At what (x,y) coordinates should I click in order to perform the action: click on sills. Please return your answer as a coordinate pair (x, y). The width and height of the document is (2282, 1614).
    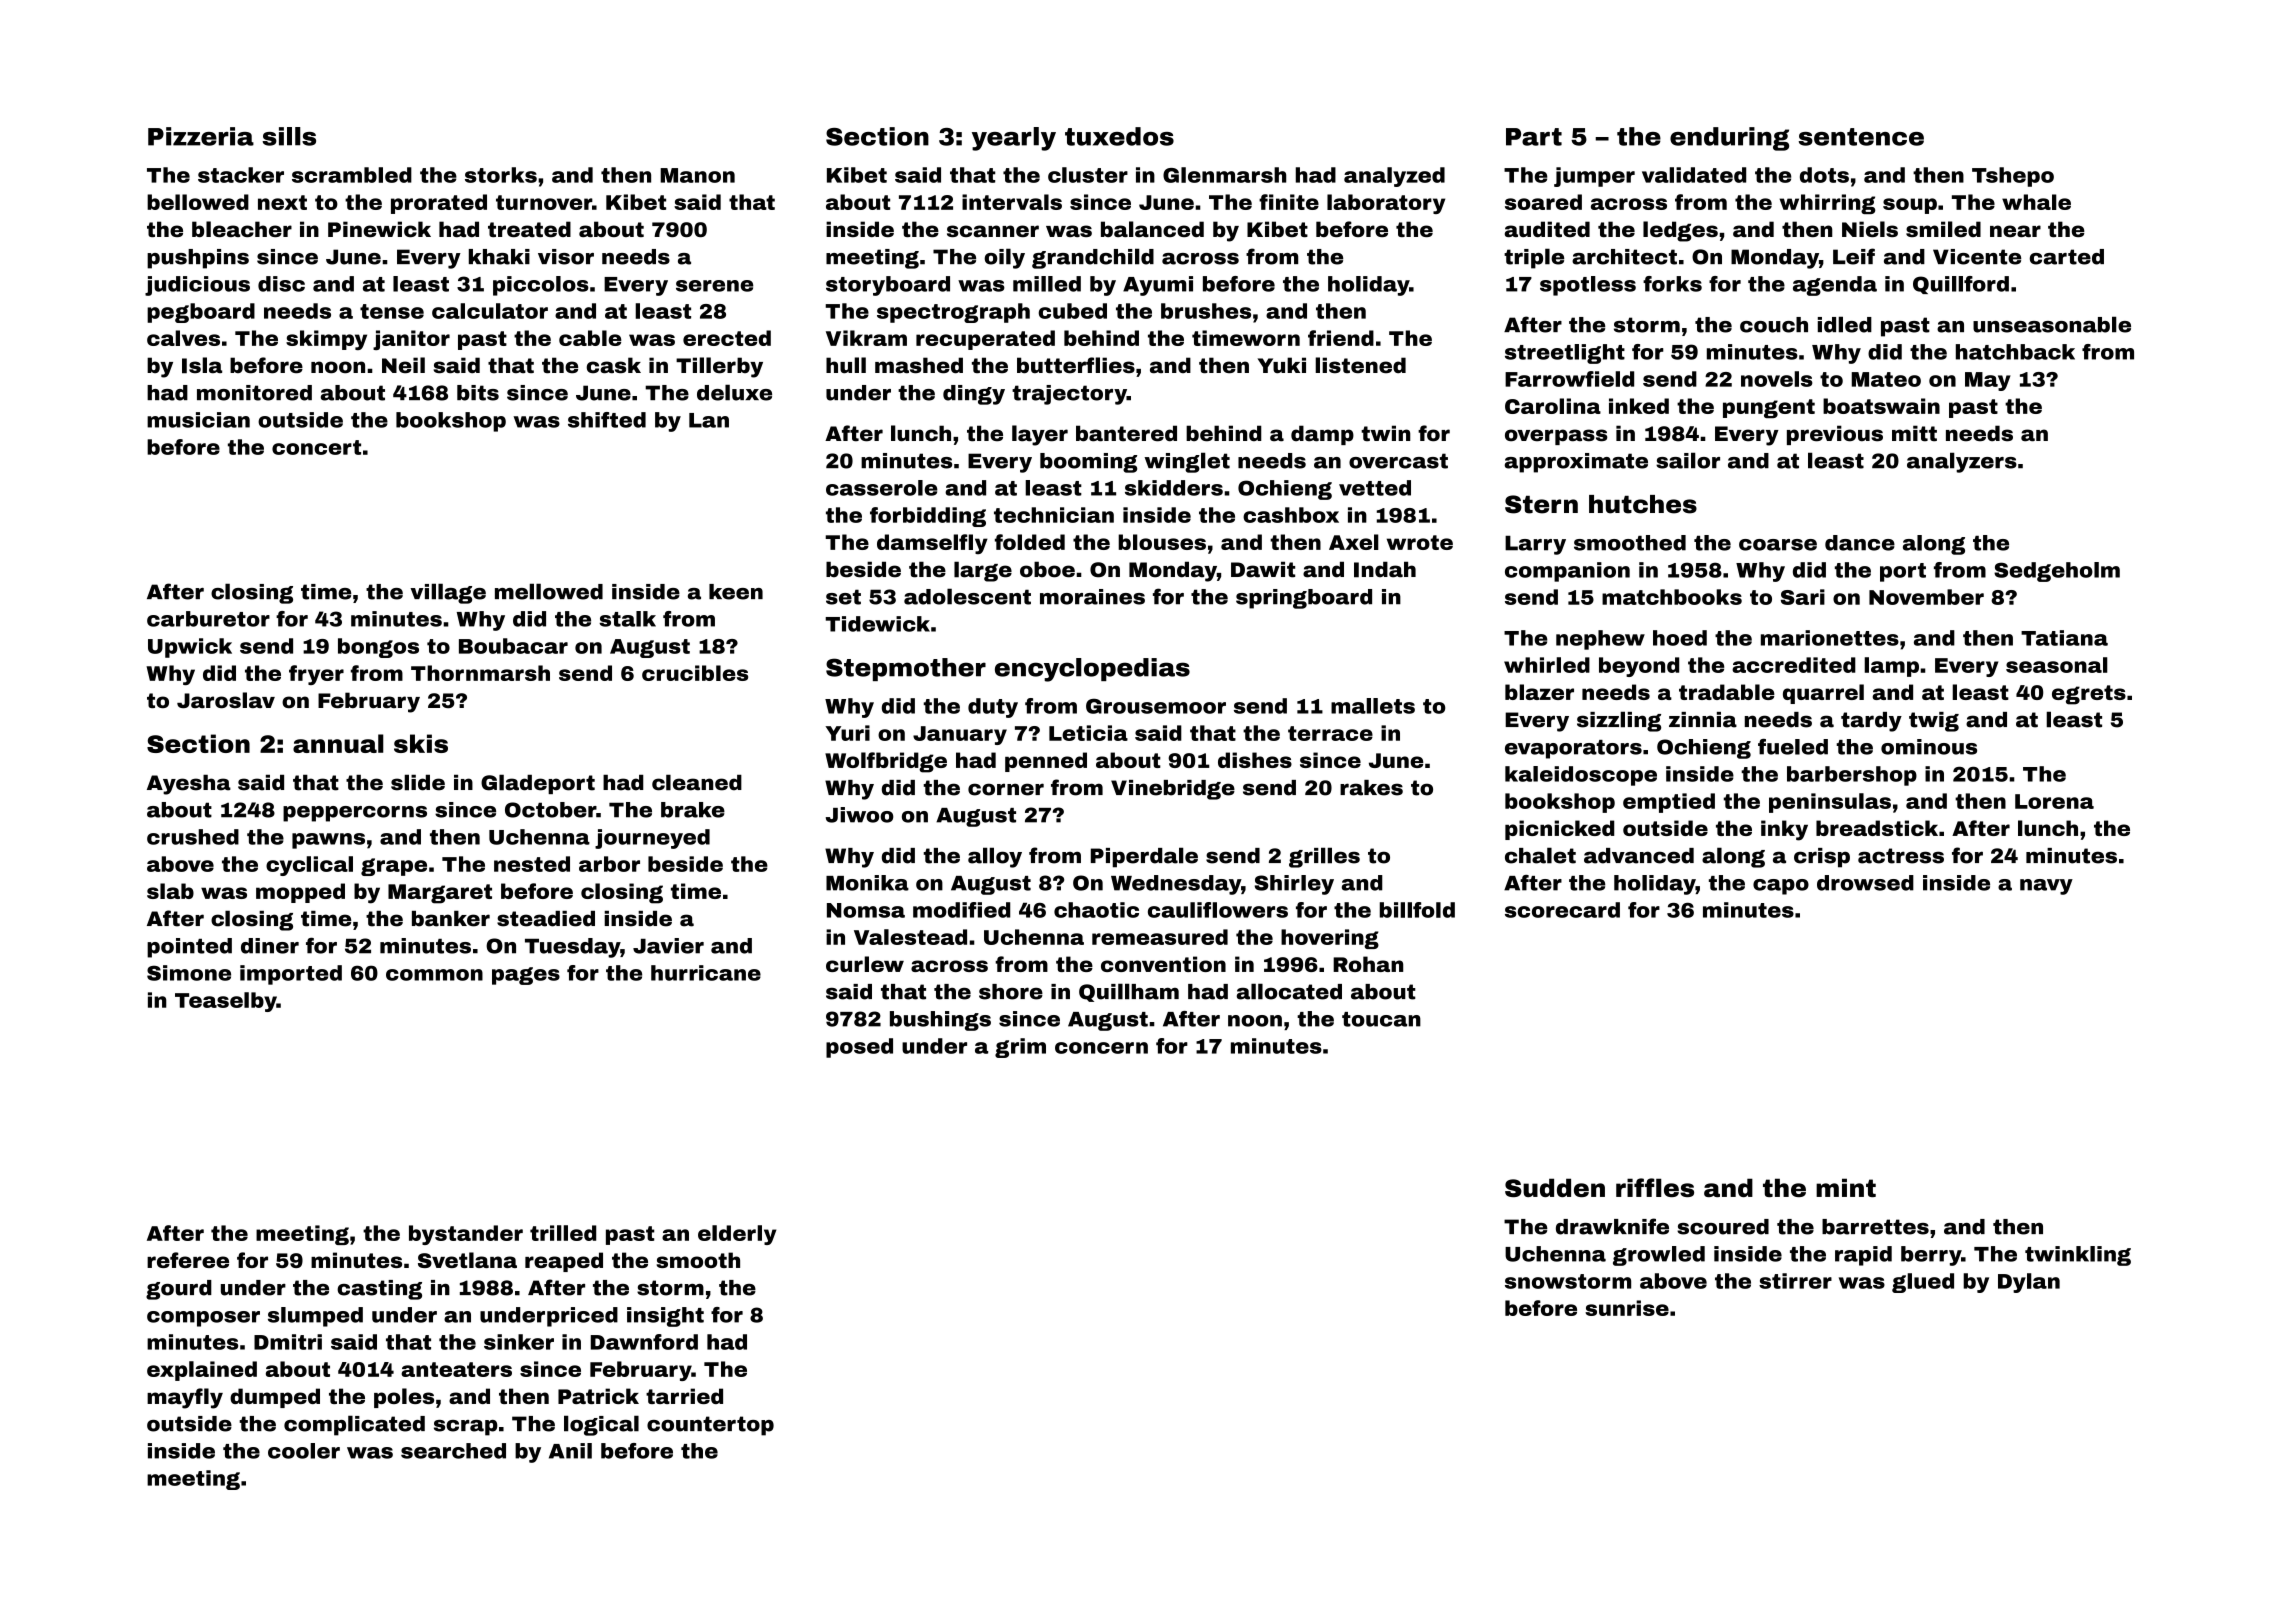
    Looking at the image, I should click on (289, 136).
